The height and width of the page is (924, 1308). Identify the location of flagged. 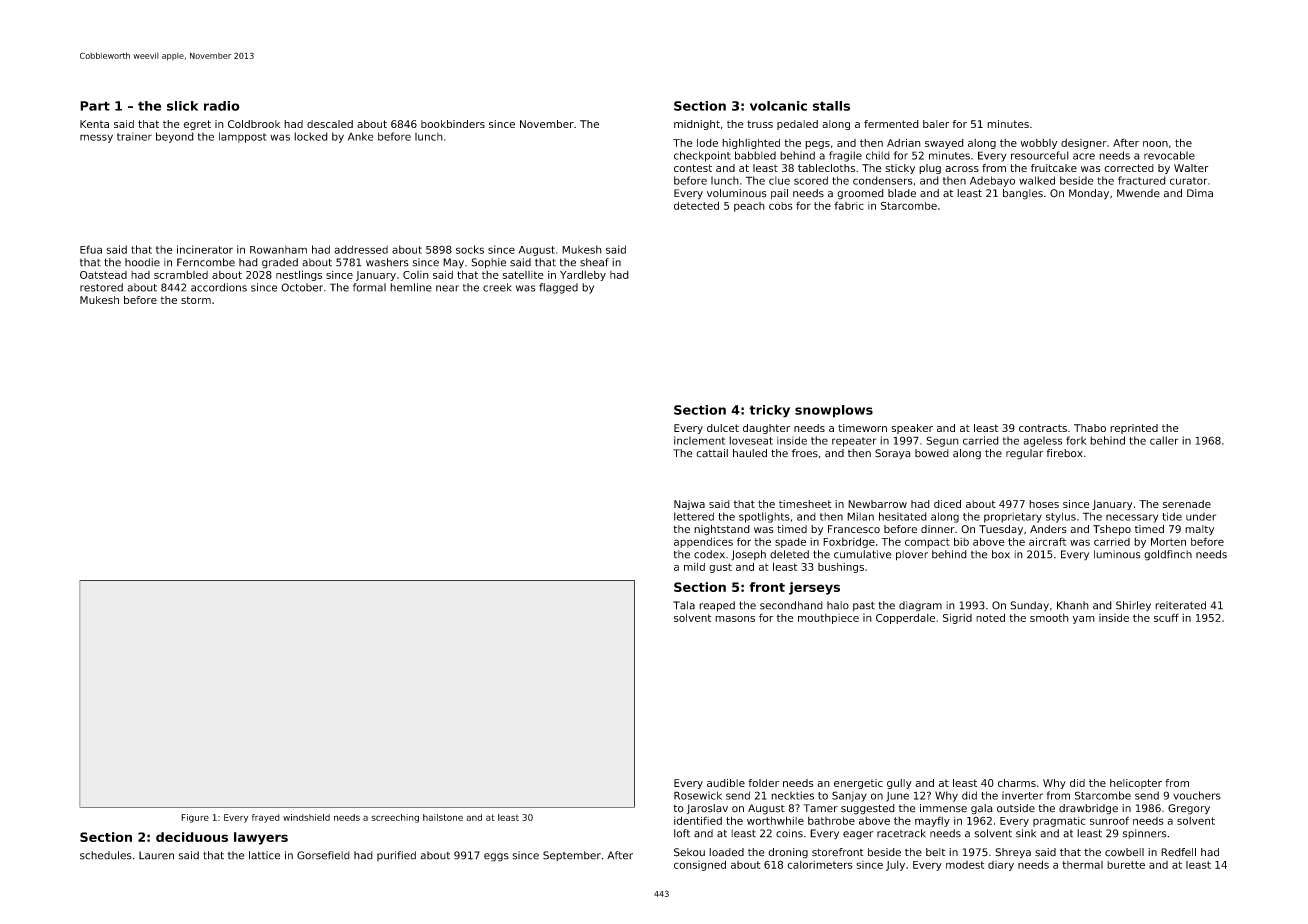
(558, 288).
